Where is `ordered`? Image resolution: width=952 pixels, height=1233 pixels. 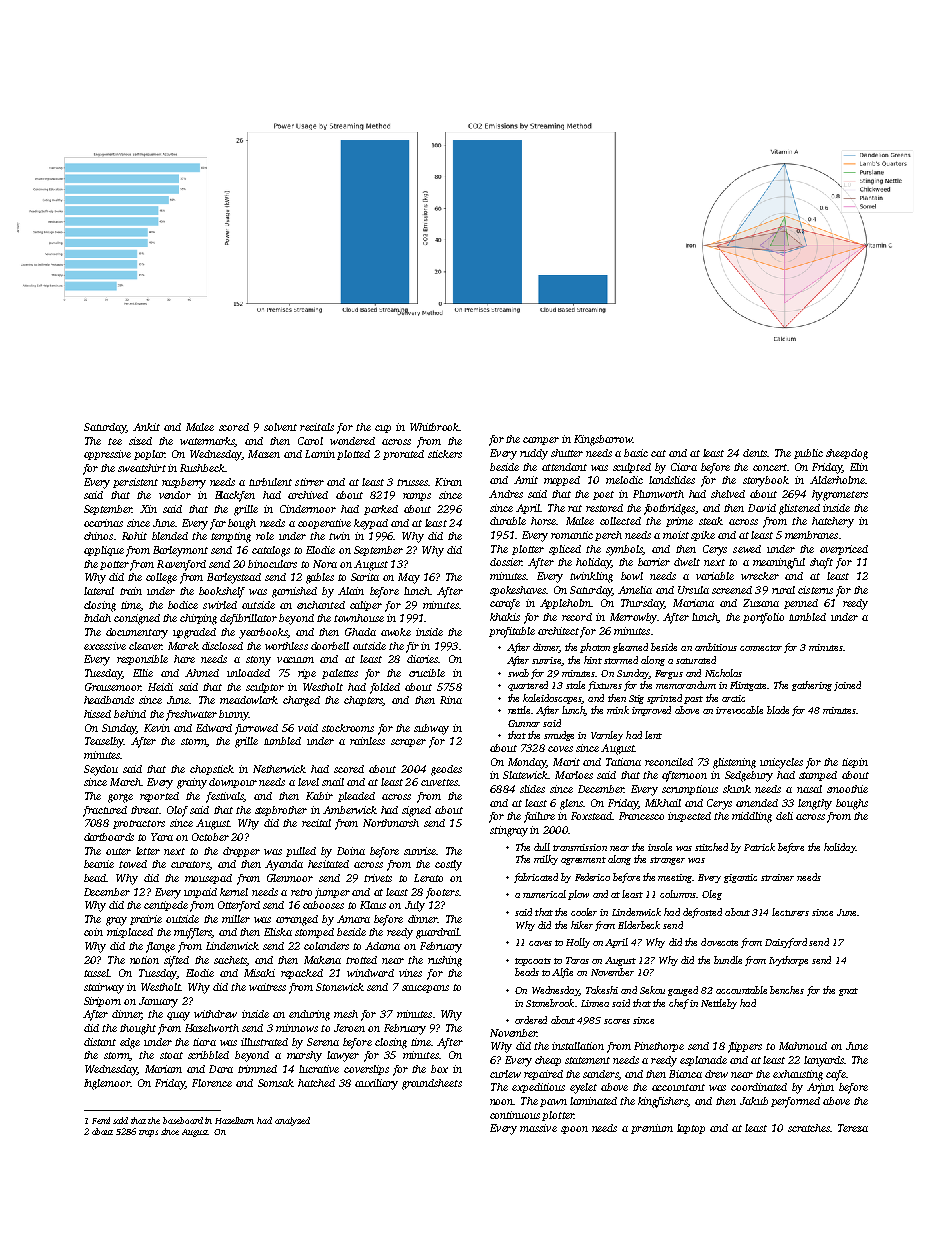 ordered is located at coordinates (531, 1020).
